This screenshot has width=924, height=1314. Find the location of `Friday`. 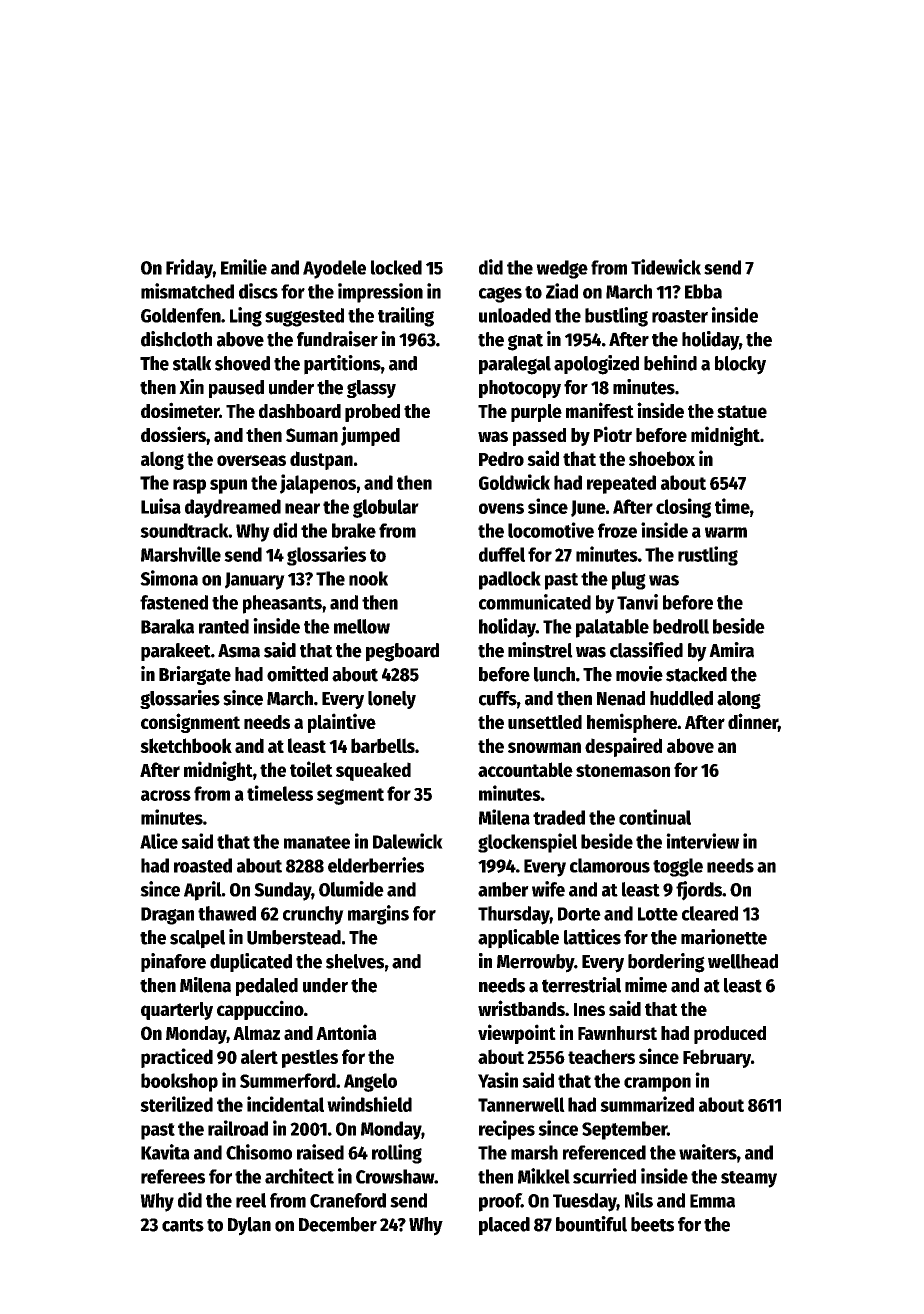

Friday is located at coordinates (189, 269).
